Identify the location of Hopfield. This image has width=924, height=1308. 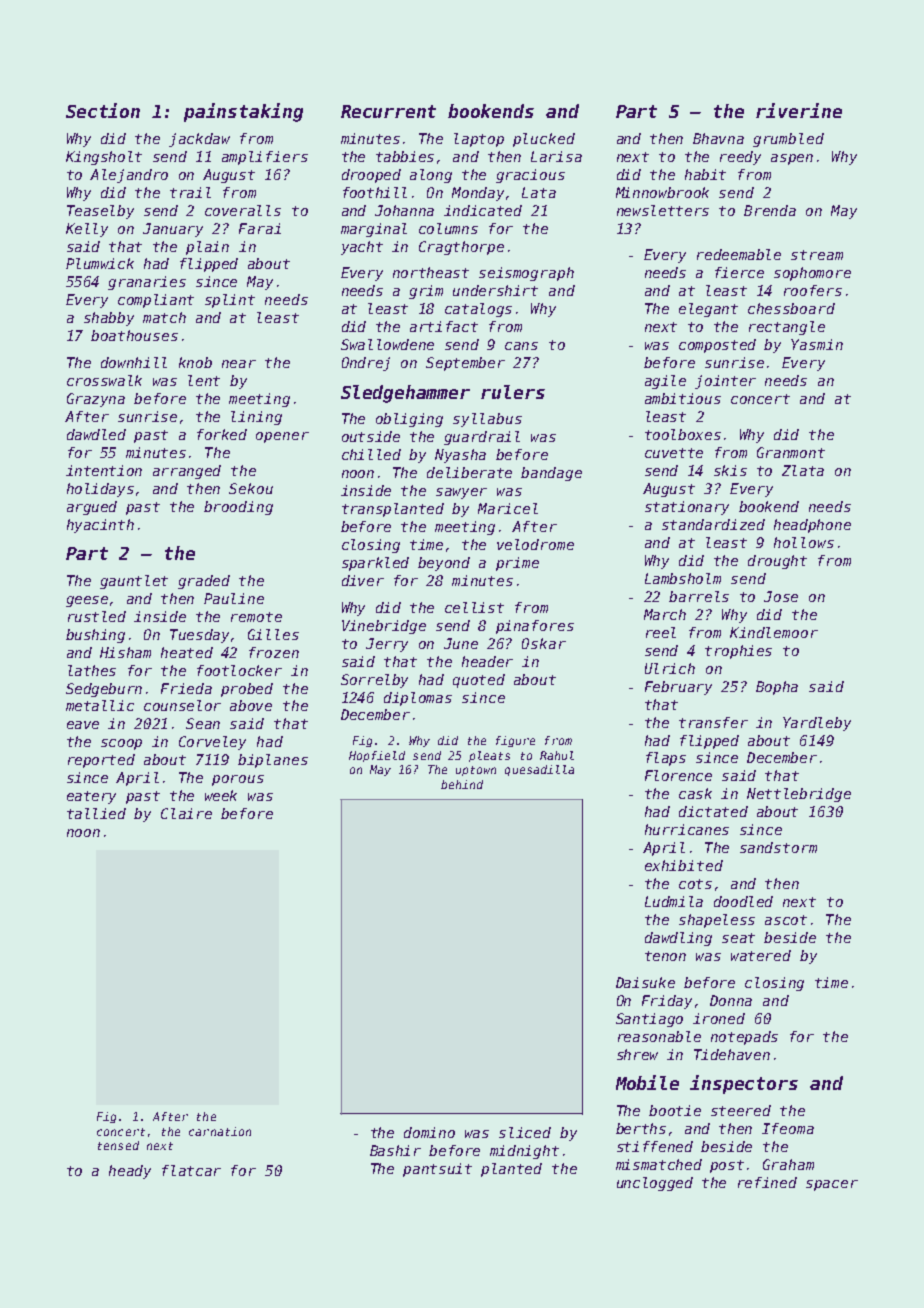
(377, 756).
